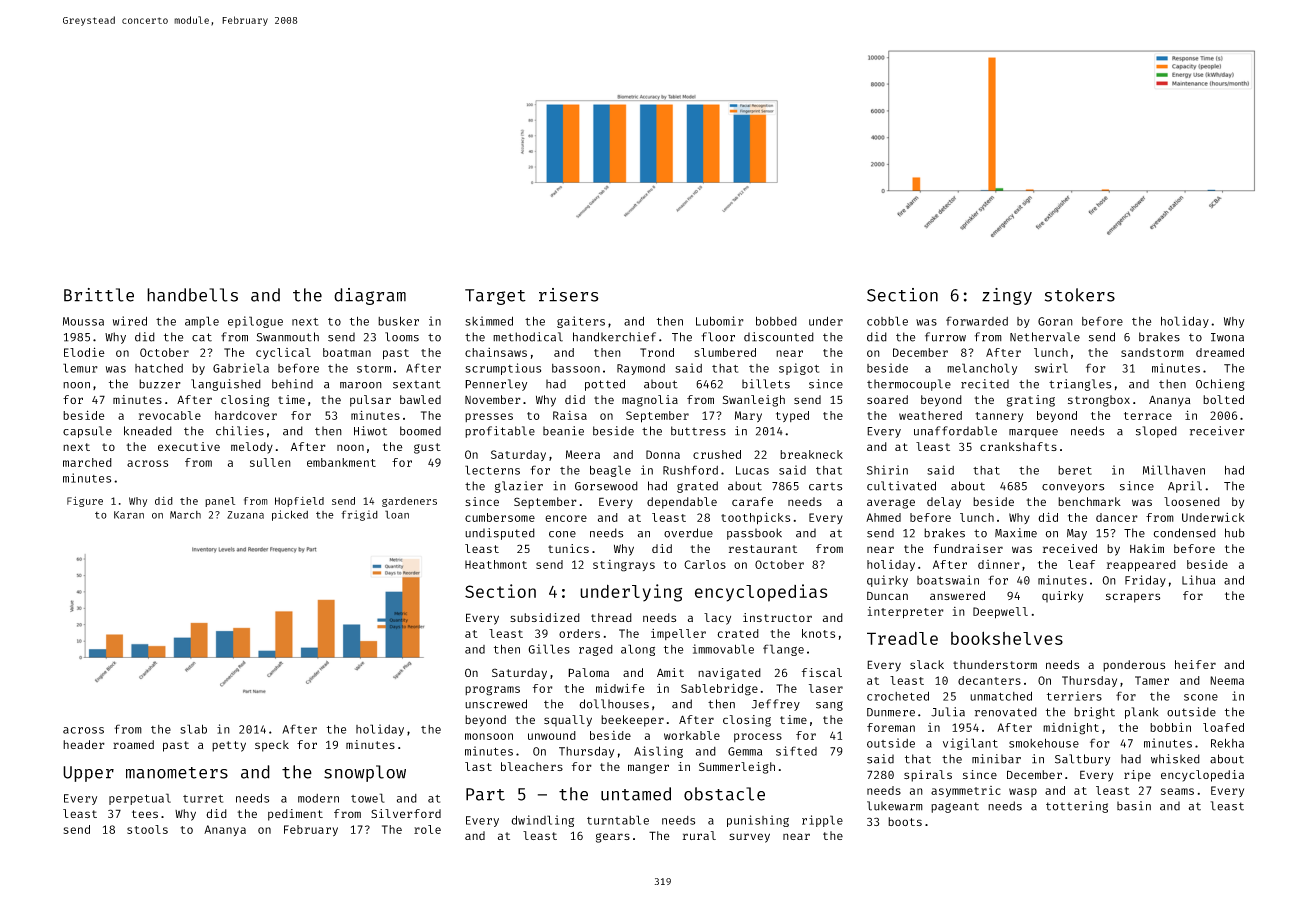 The width and height of the screenshot is (1308, 924). What do you see at coordinates (299, 502) in the screenshot?
I see `Hopfield` at bounding box center [299, 502].
